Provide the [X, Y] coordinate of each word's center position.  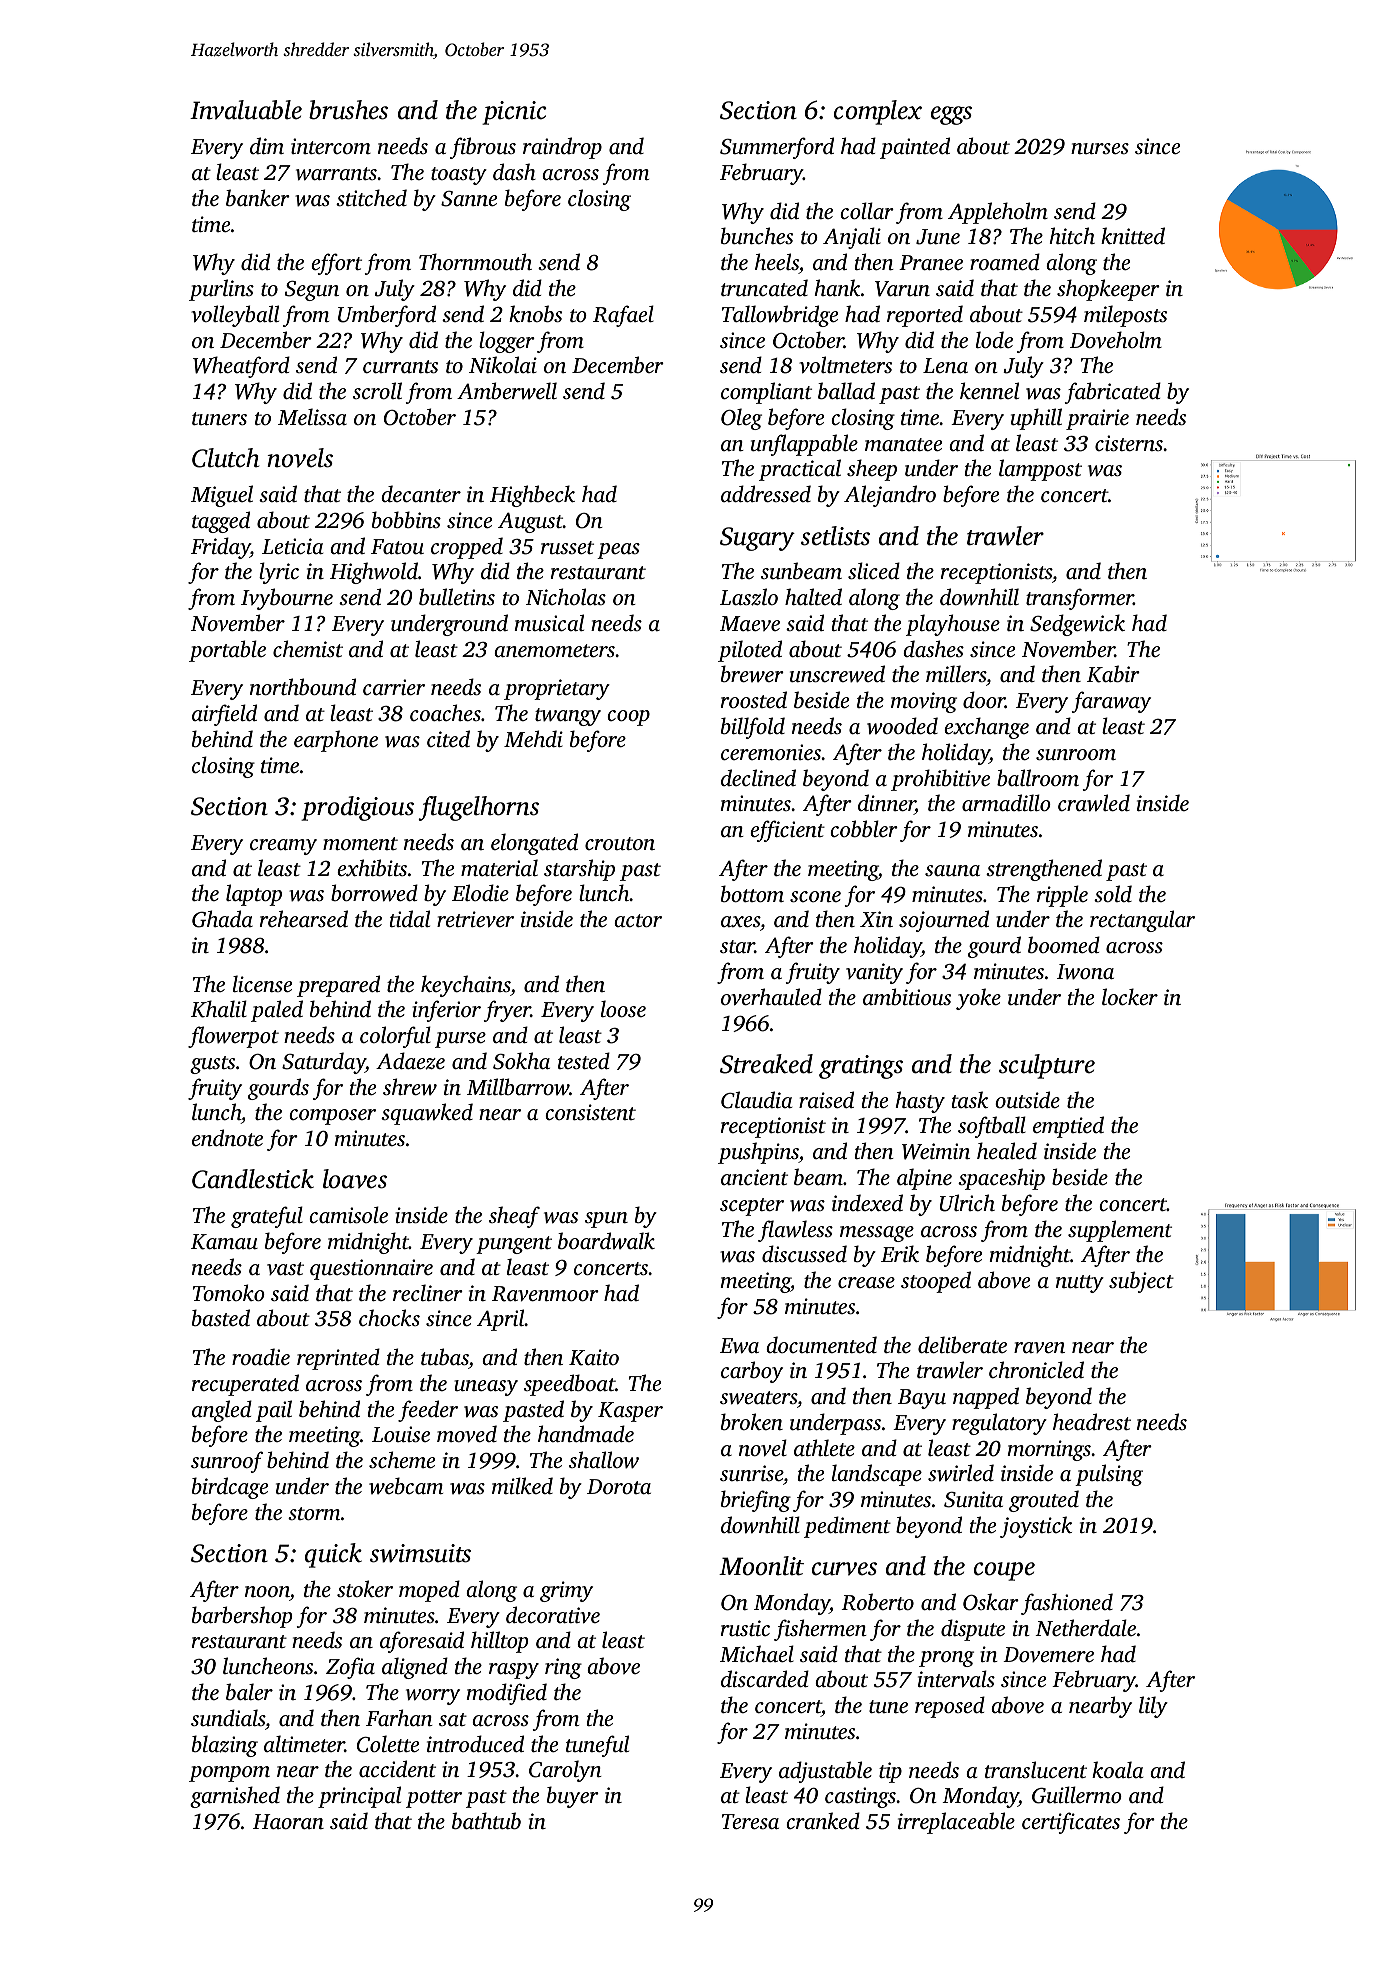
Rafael [623, 316]
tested [584, 1060]
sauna [952, 870]
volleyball [235, 316]
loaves [355, 1179]
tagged [221, 522]
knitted [1133, 235]
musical [549, 622]
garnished [235, 1797]
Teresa [750, 1821]
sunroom [1076, 754]
